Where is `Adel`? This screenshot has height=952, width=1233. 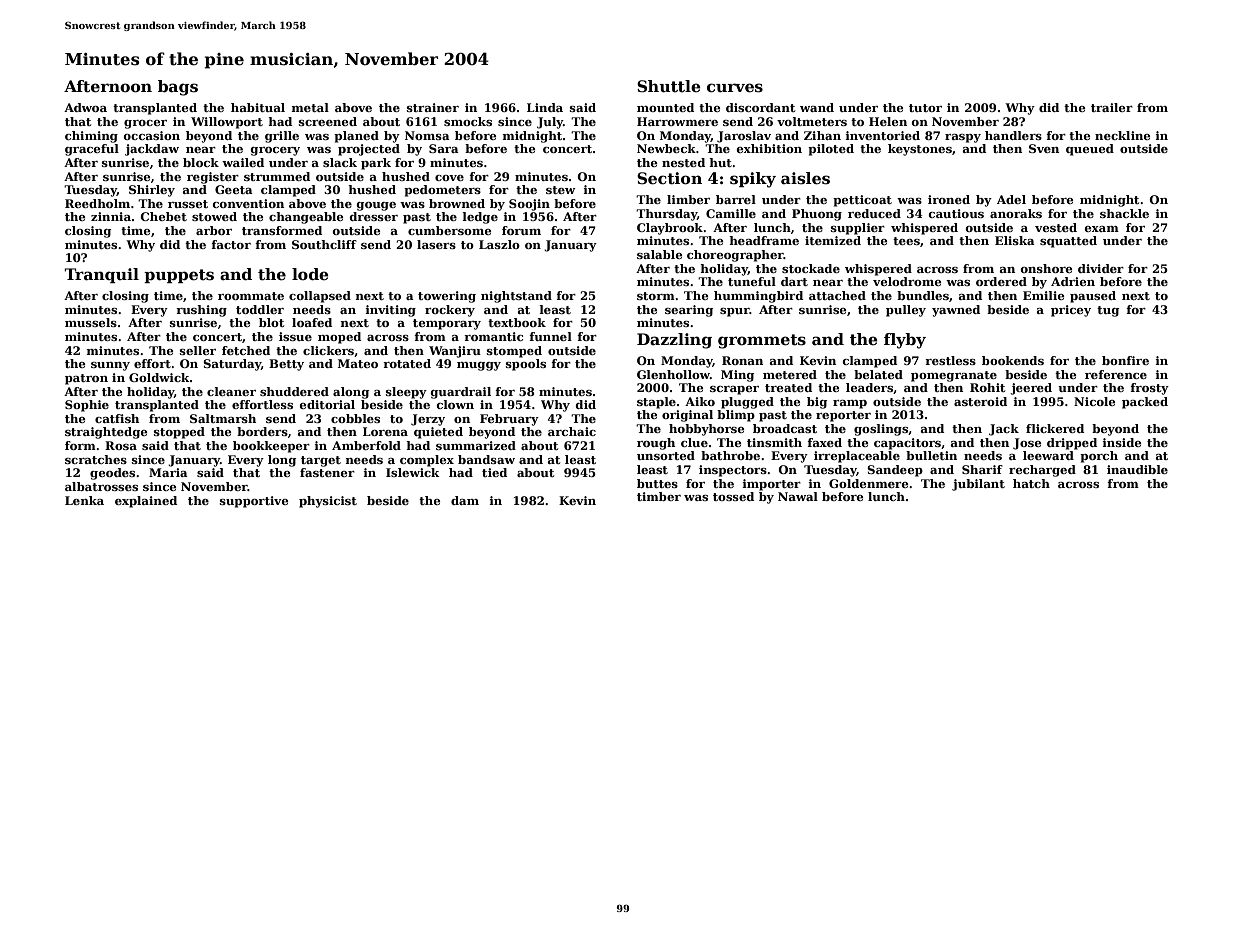
Adel is located at coordinates (1011, 199).
